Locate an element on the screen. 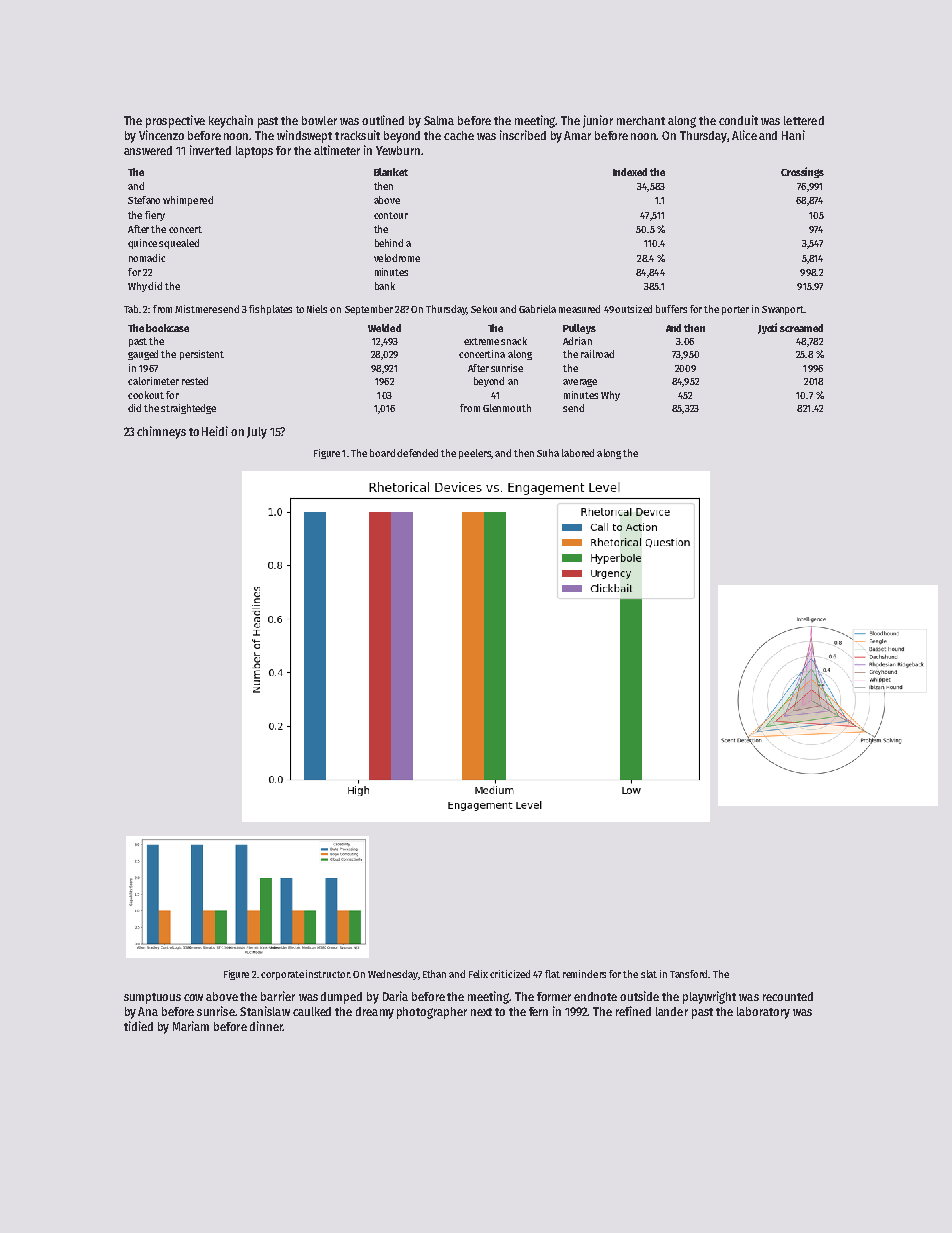 The height and width of the screenshot is (1233, 952). Welded is located at coordinates (384, 328).
